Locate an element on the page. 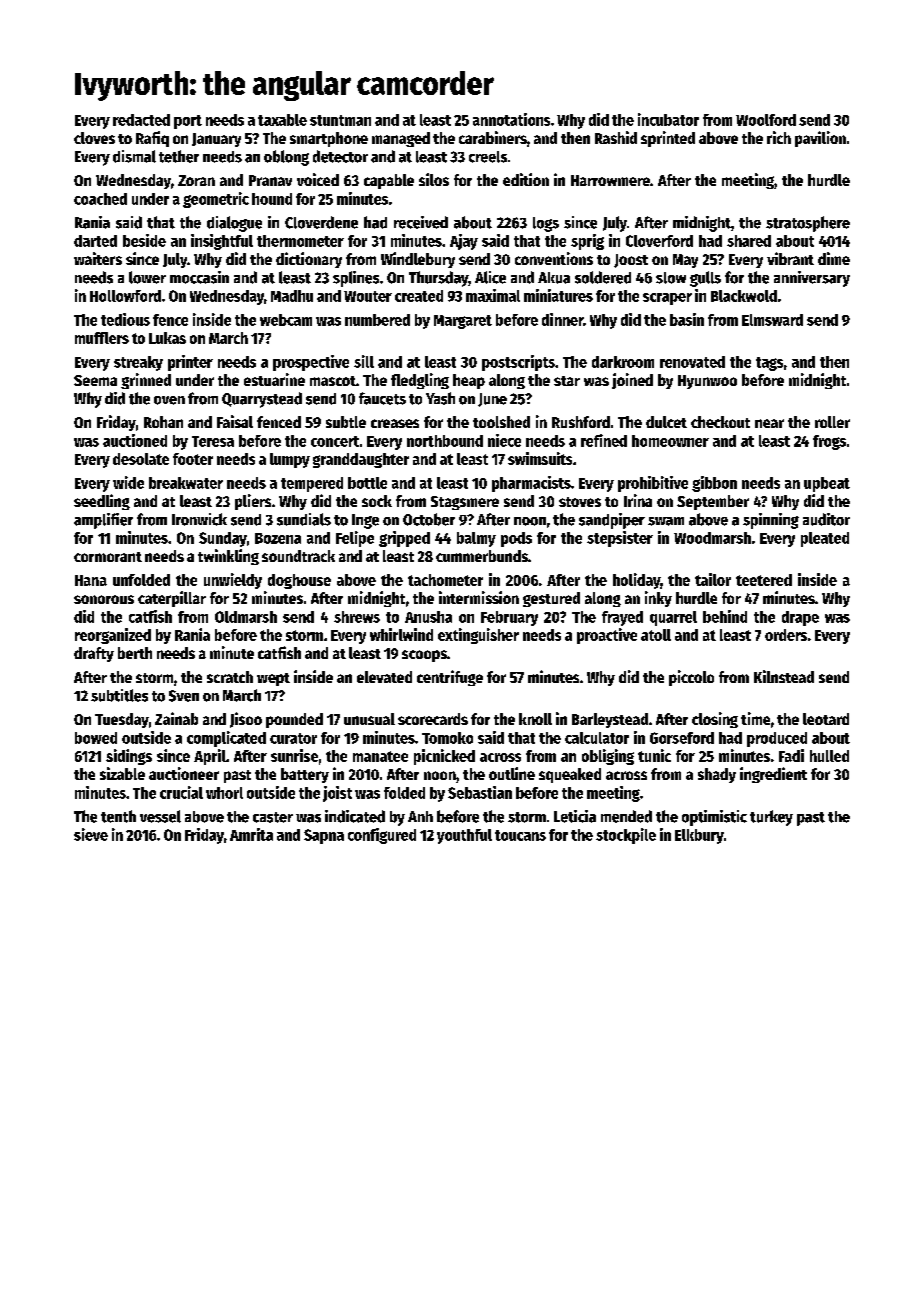 This document has width=924, height=1308. postscripts is located at coordinates (518, 363).
